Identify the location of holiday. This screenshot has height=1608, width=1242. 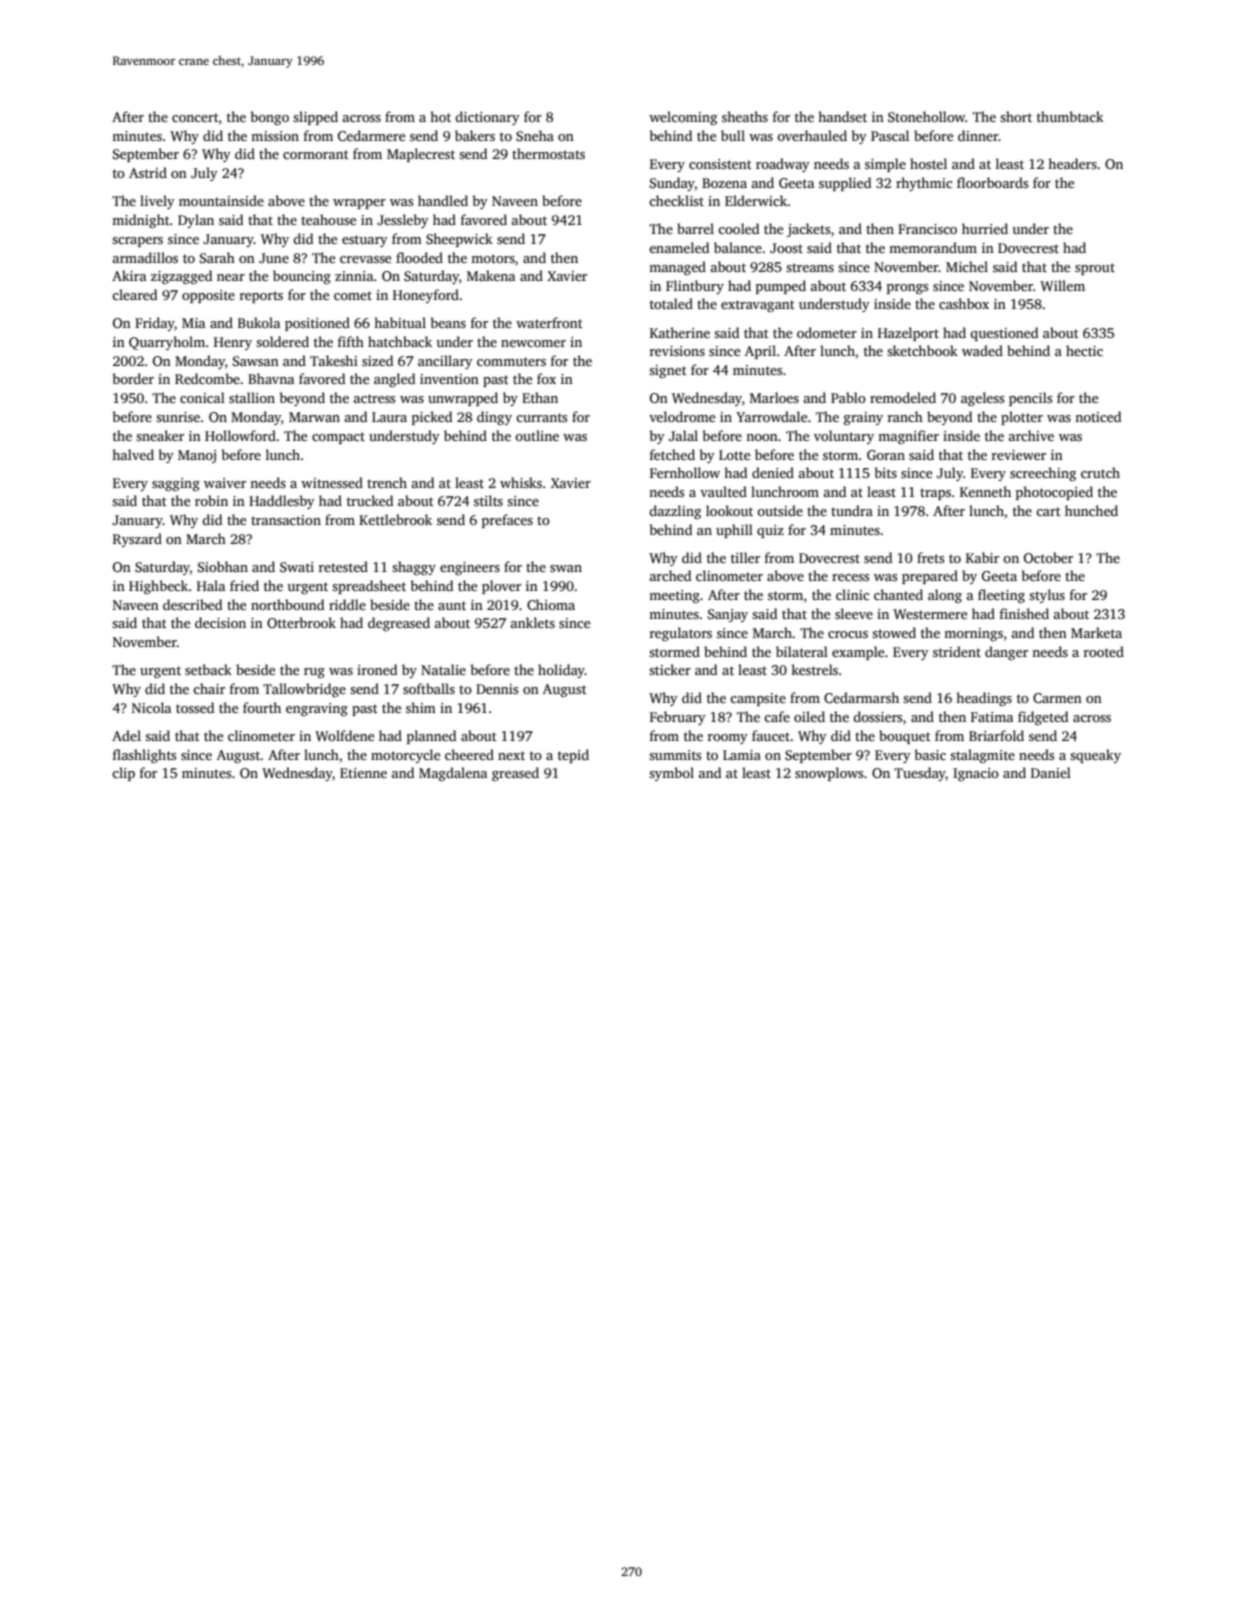
(561, 671).
